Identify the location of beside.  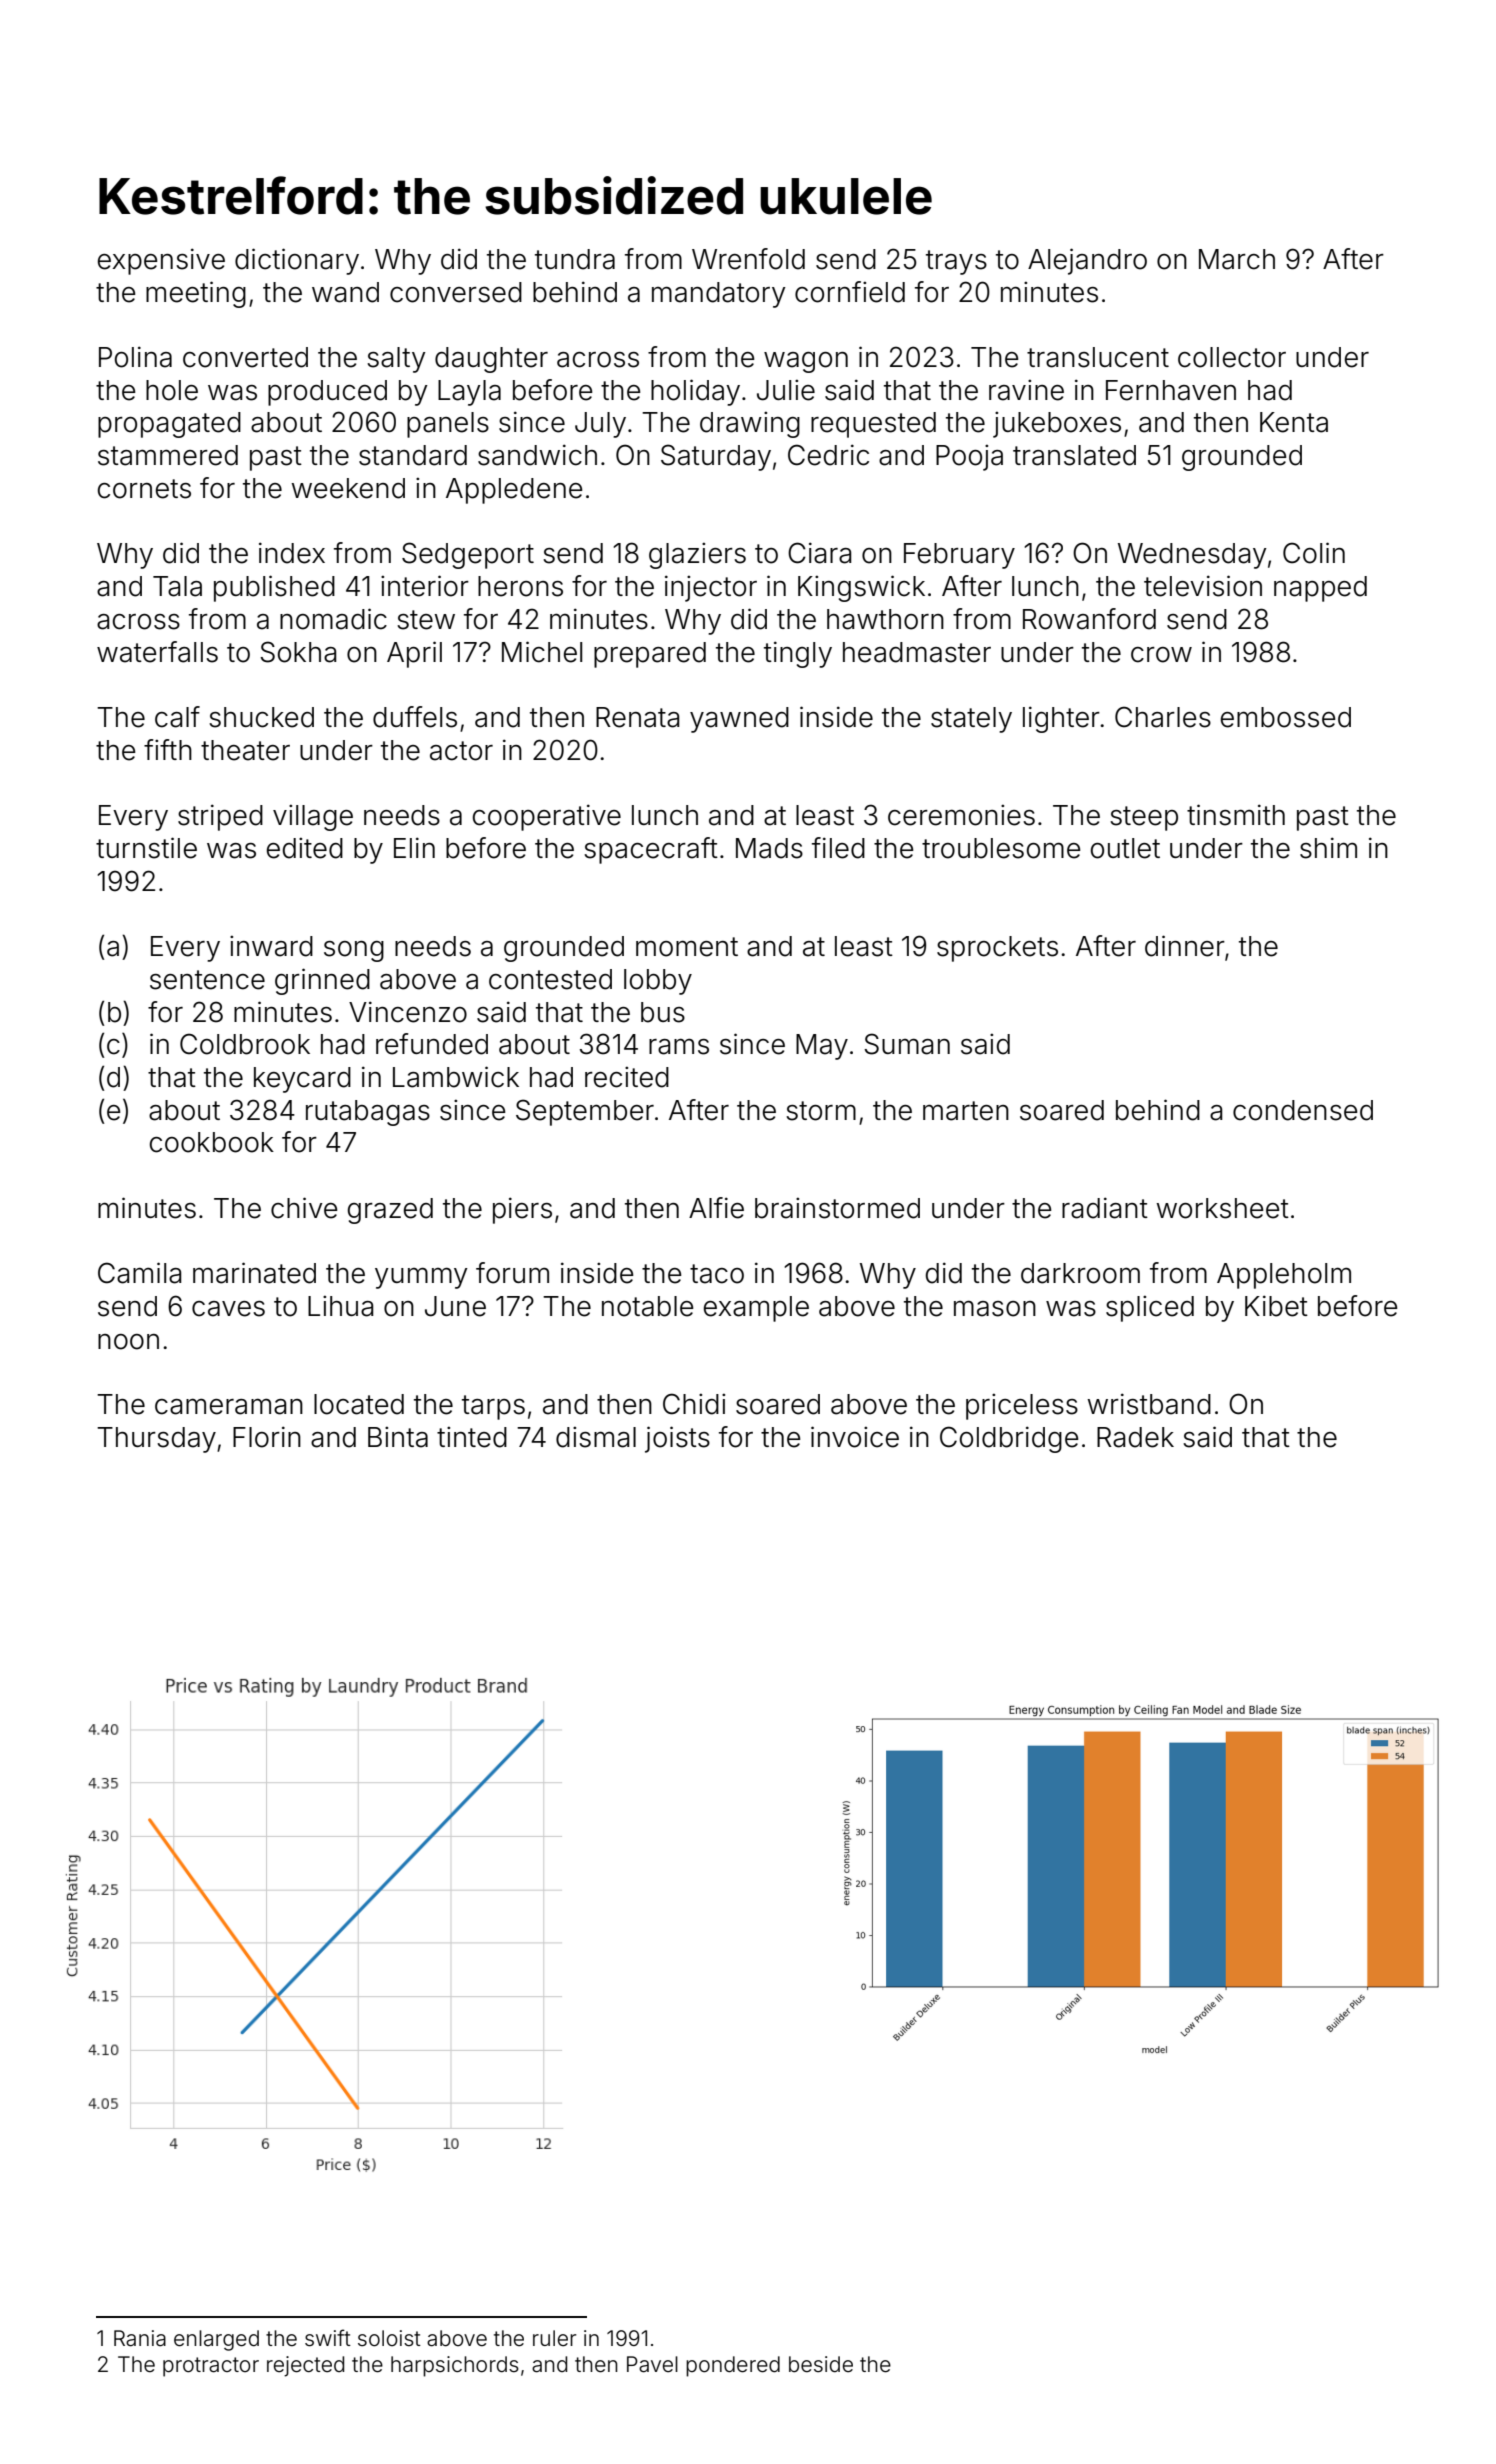
(821, 2364).
